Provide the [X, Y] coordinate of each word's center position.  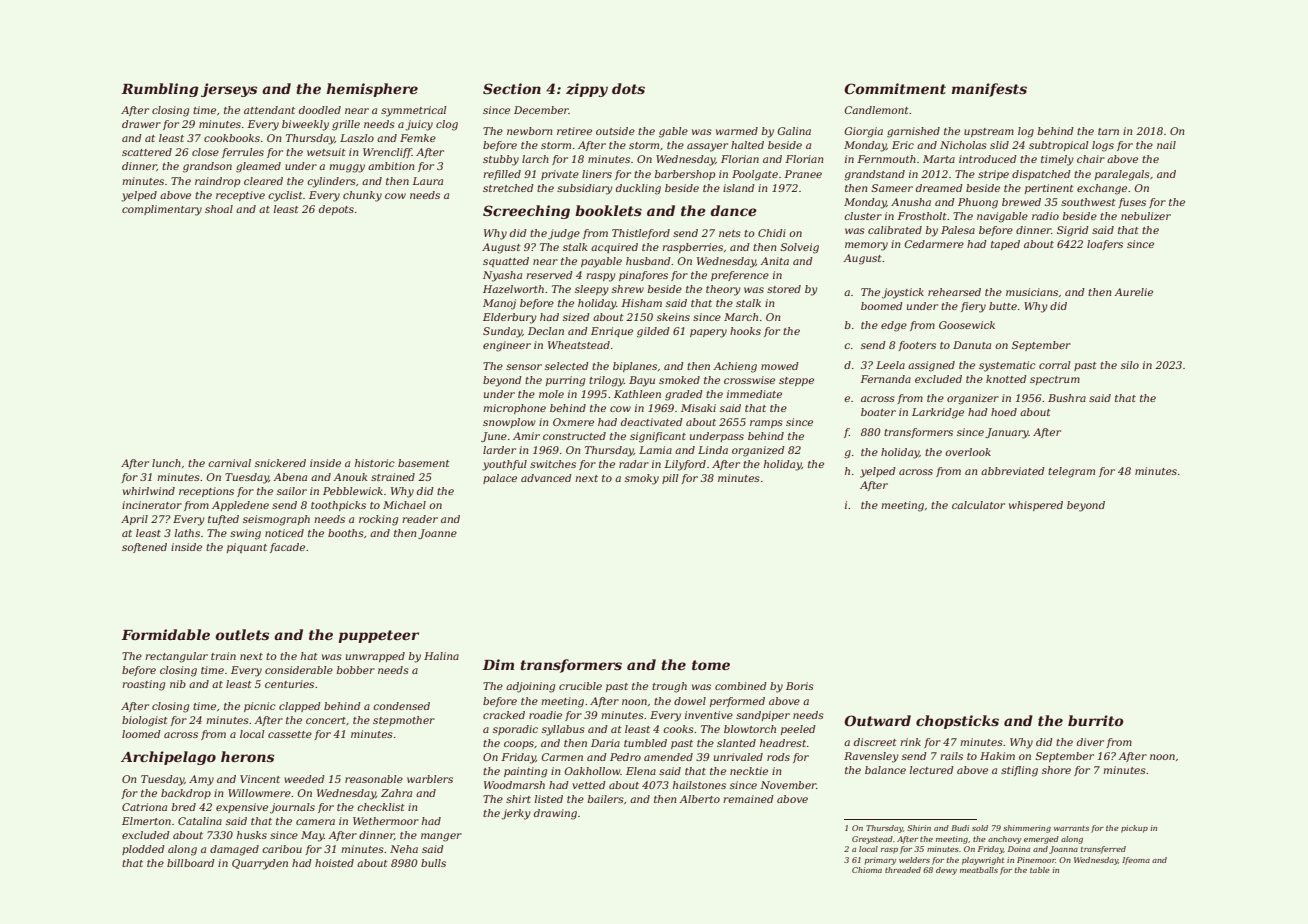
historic [375, 463]
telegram [1071, 472]
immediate [754, 394]
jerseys [229, 90]
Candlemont [877, 110]
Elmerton [146, 821]
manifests [989, 90]
